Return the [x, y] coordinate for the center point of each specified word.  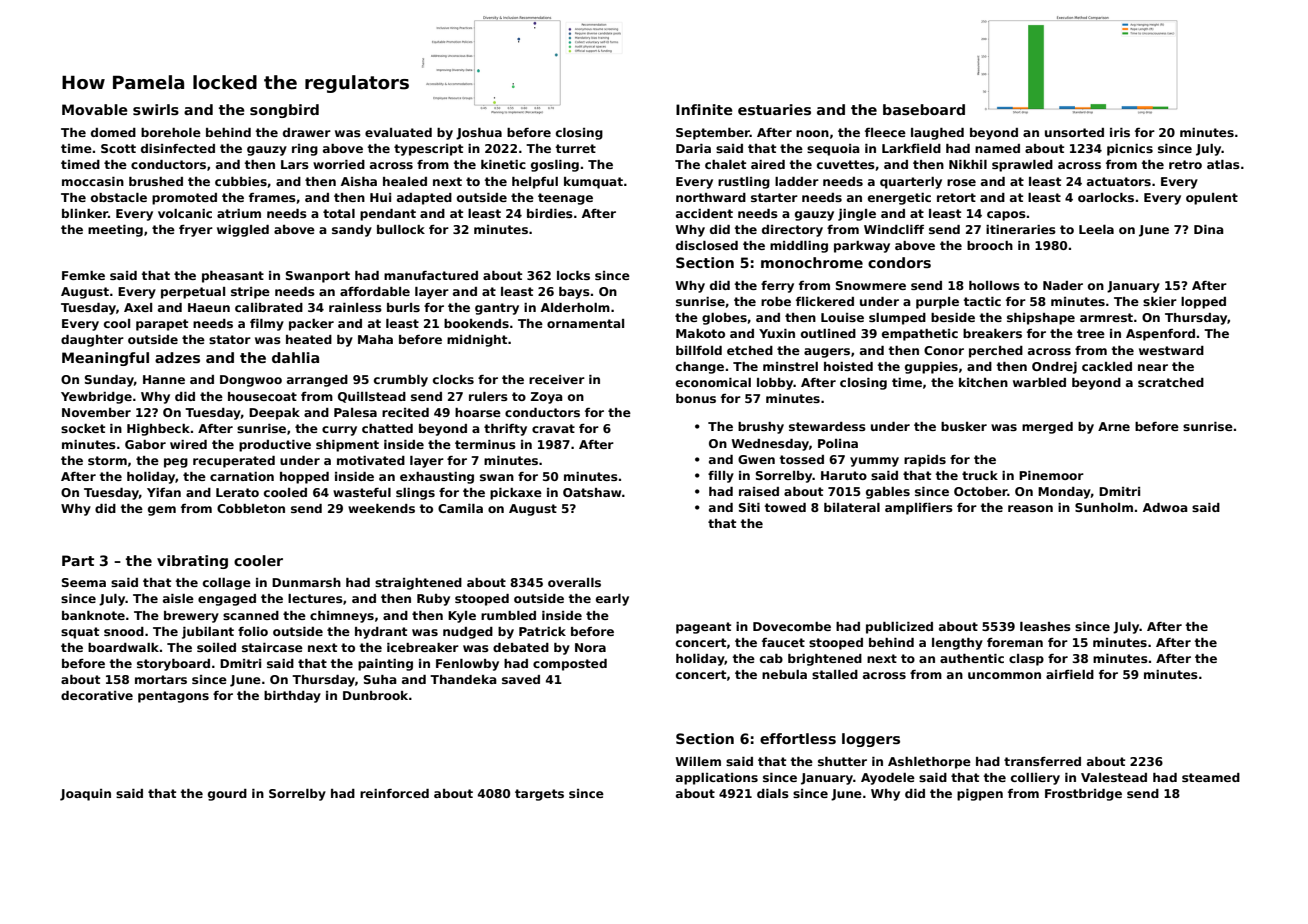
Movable [95, 109]
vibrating [192, 562]
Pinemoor [1051, 475]
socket [83, 428]
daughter [92, 341]
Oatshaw [592, 492]
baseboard [924, 109]
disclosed [707, 245]
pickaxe [516, 494]
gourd [227, 795]
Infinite [704, 109]
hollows [994, 285]
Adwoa [1165, 507]
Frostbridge [1083, 795]
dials [773, 793]
